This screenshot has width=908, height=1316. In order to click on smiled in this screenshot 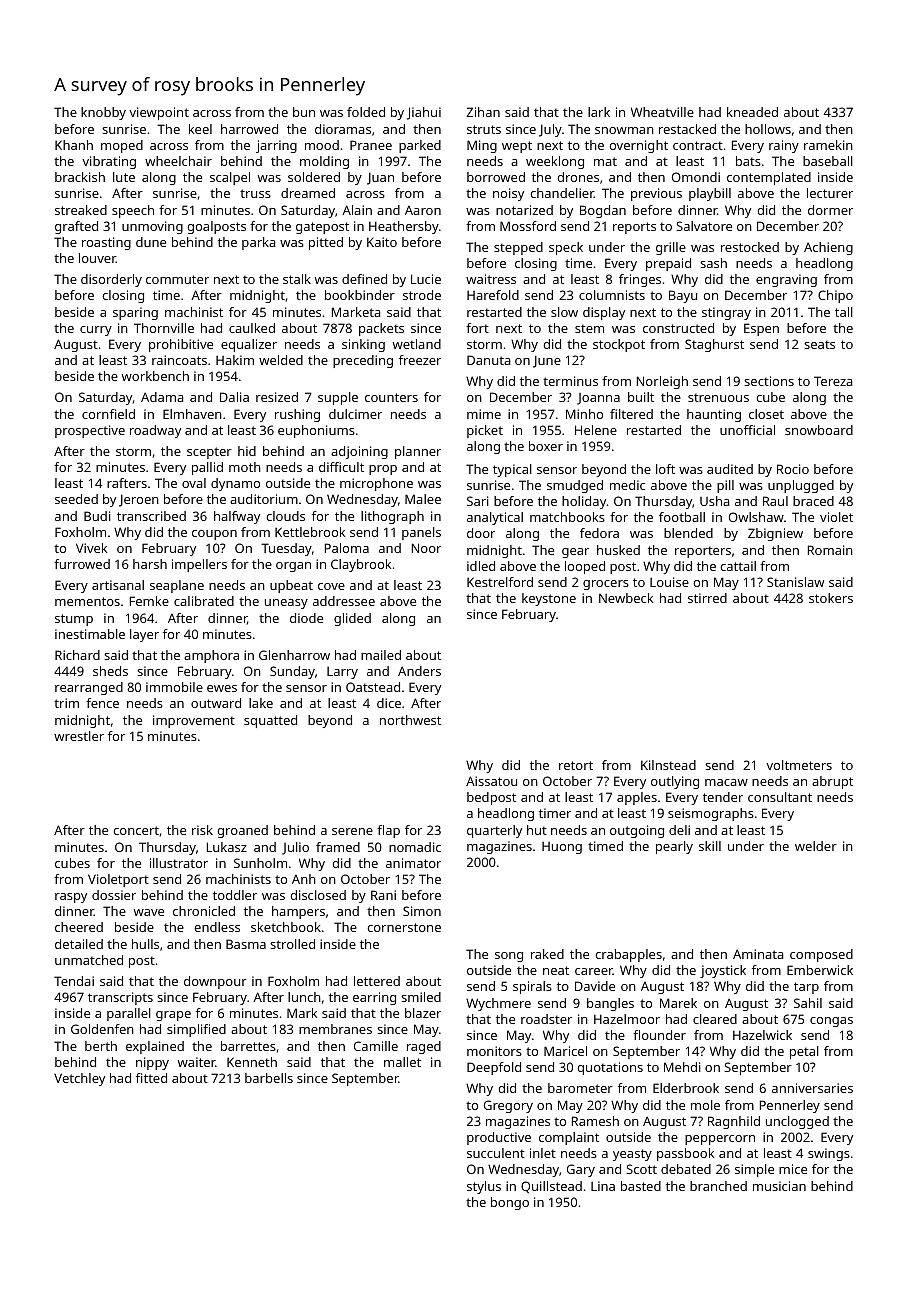, I will do `click(421, 997)`.
